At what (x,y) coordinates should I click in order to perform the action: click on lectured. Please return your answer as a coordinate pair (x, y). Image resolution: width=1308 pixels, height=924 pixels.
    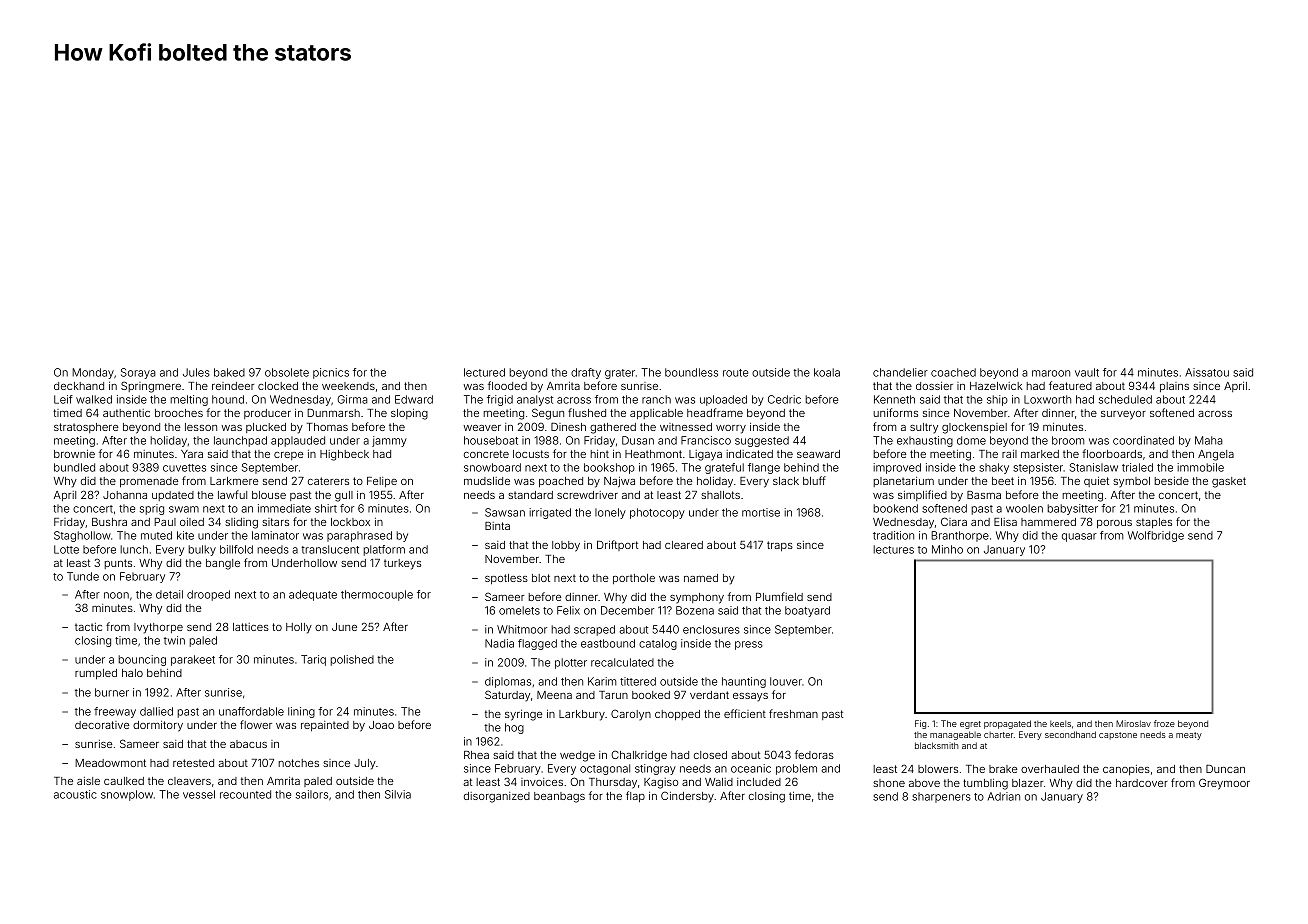
    Looking at the image, I should click on (484, 372).
